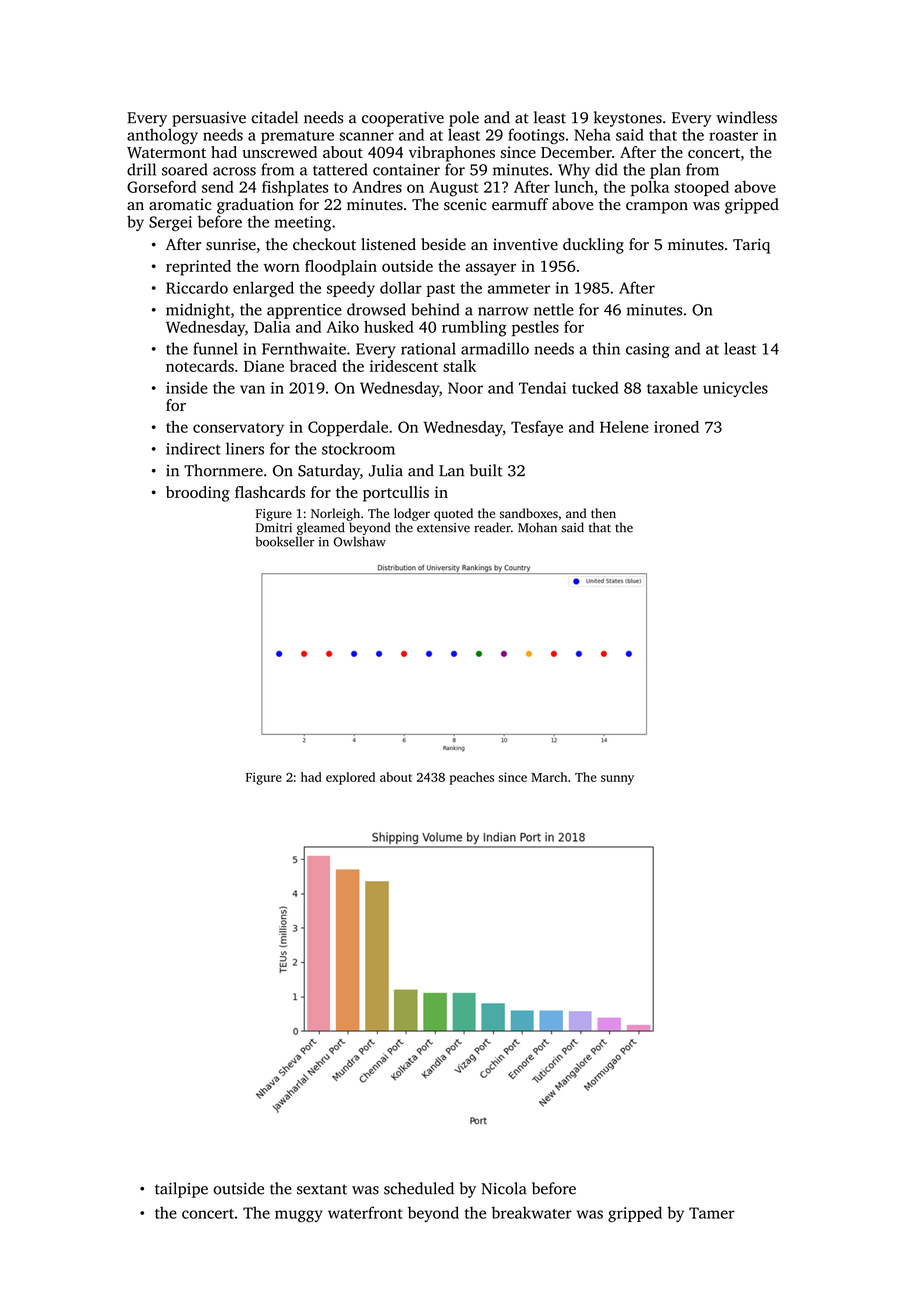 Image resolution: width=908 pixels, height=1316 pixels. I want to click on tailpipe, so click(181, 1190).
